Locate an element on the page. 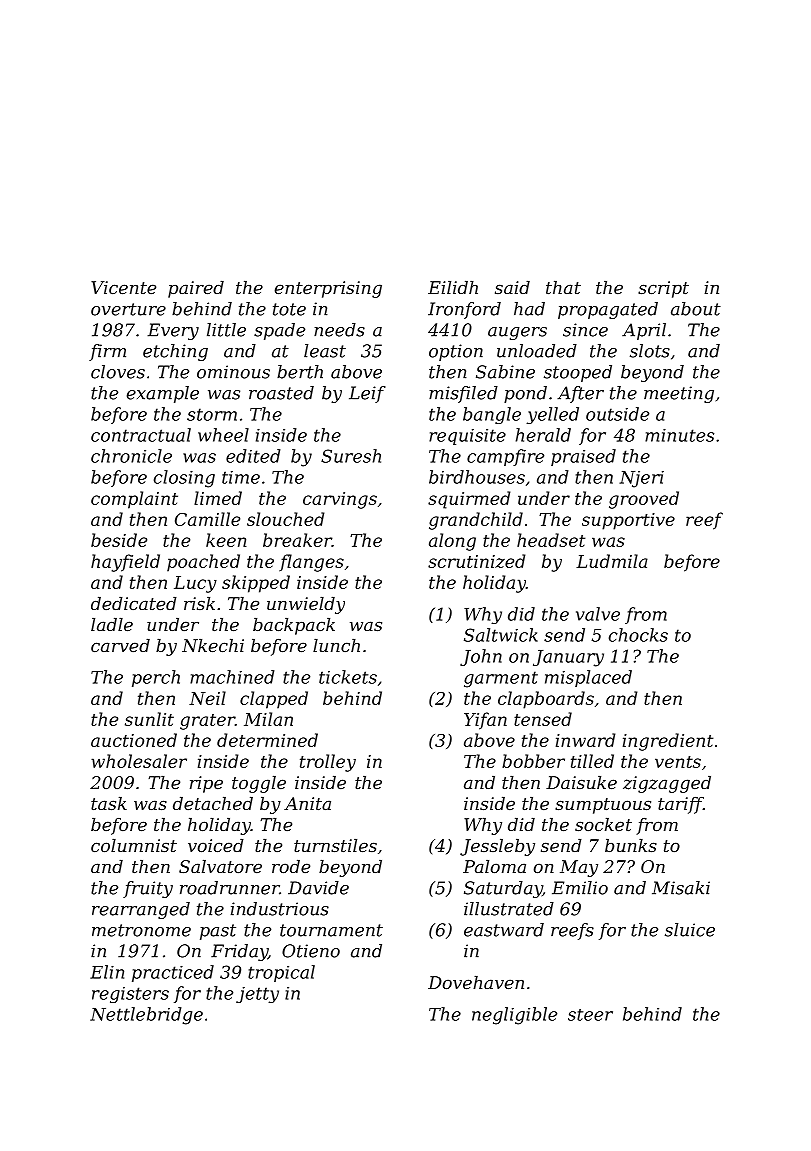 This page has width=811, height=1151. squirmed is located at coordinates (469, 500).
